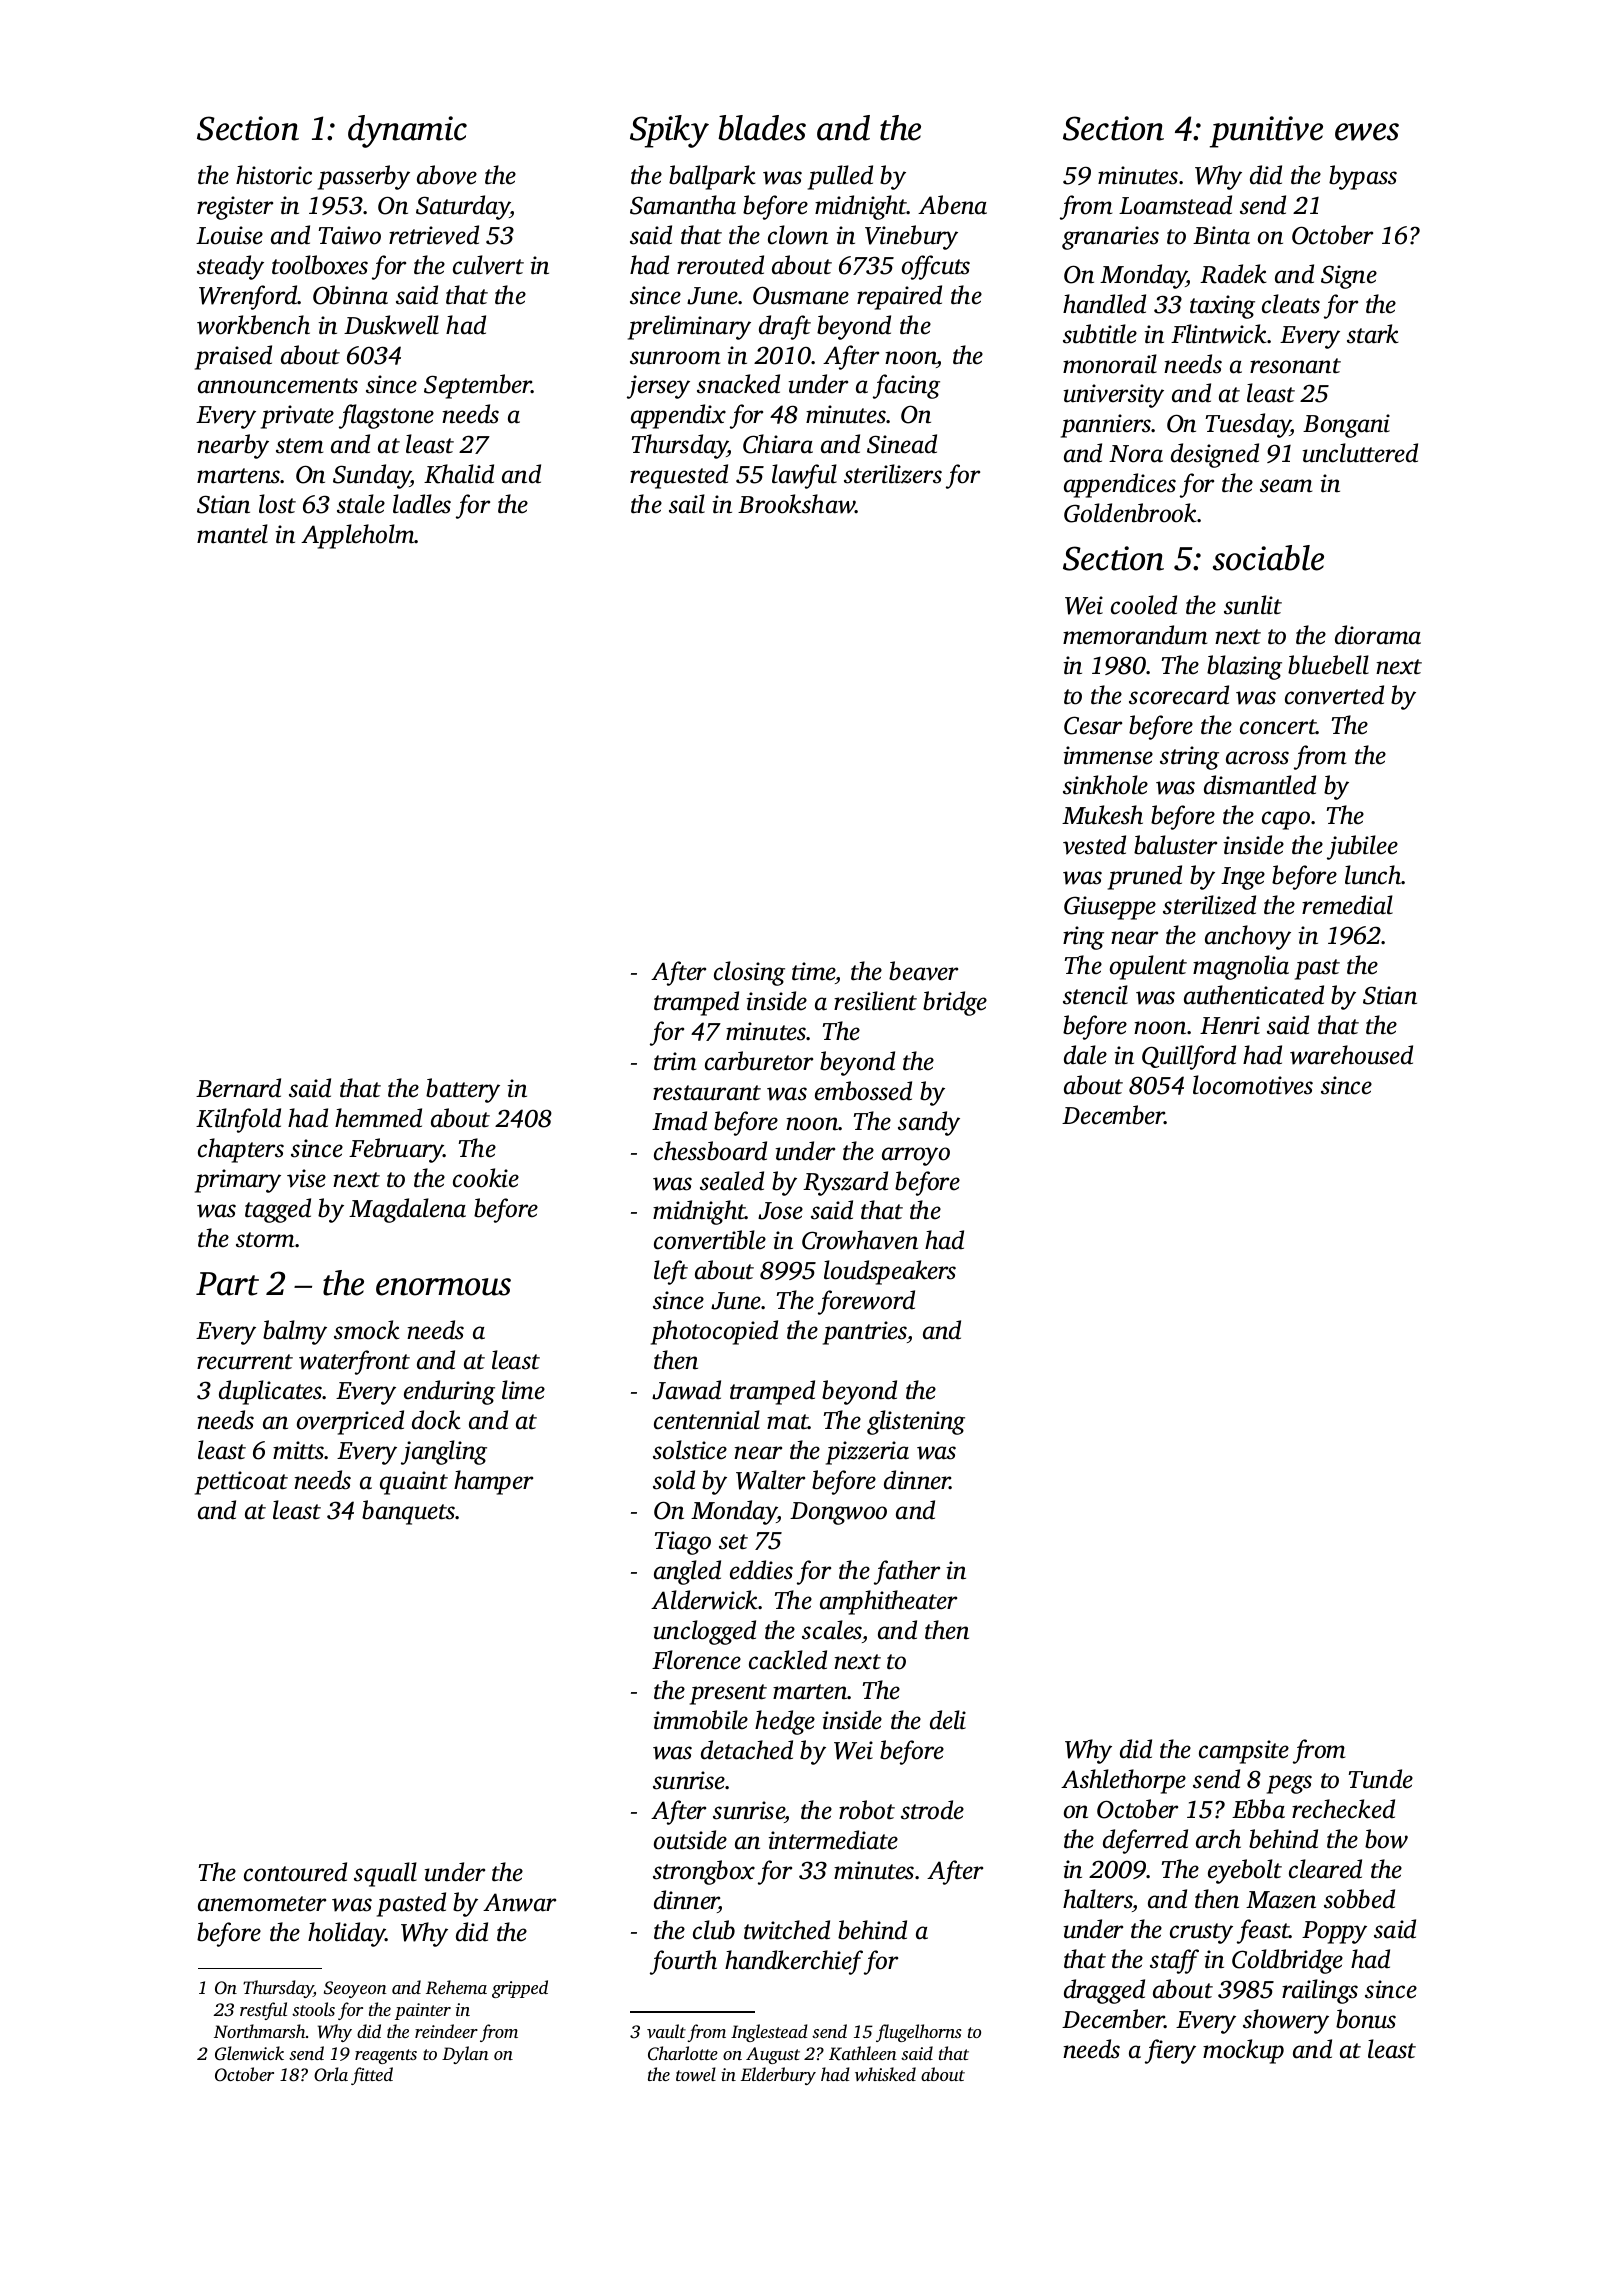 This screenshot has width=1620, height=2292. What do you see at coordinates (696, 1660) in the screenshot?
I see `Florence` at bounding box center [696, 1660].
